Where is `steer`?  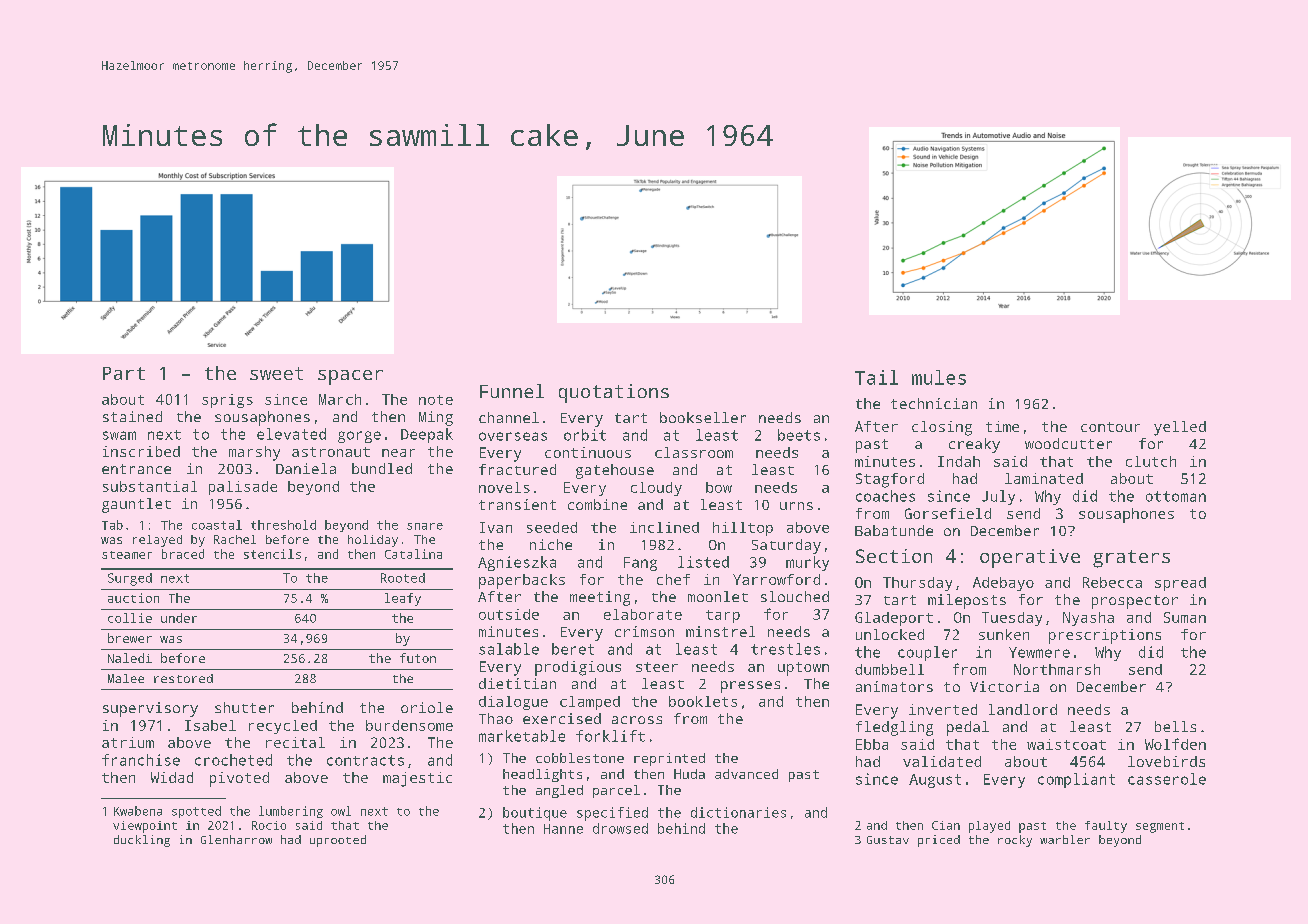 steer is located at coordinates (657, 667).
